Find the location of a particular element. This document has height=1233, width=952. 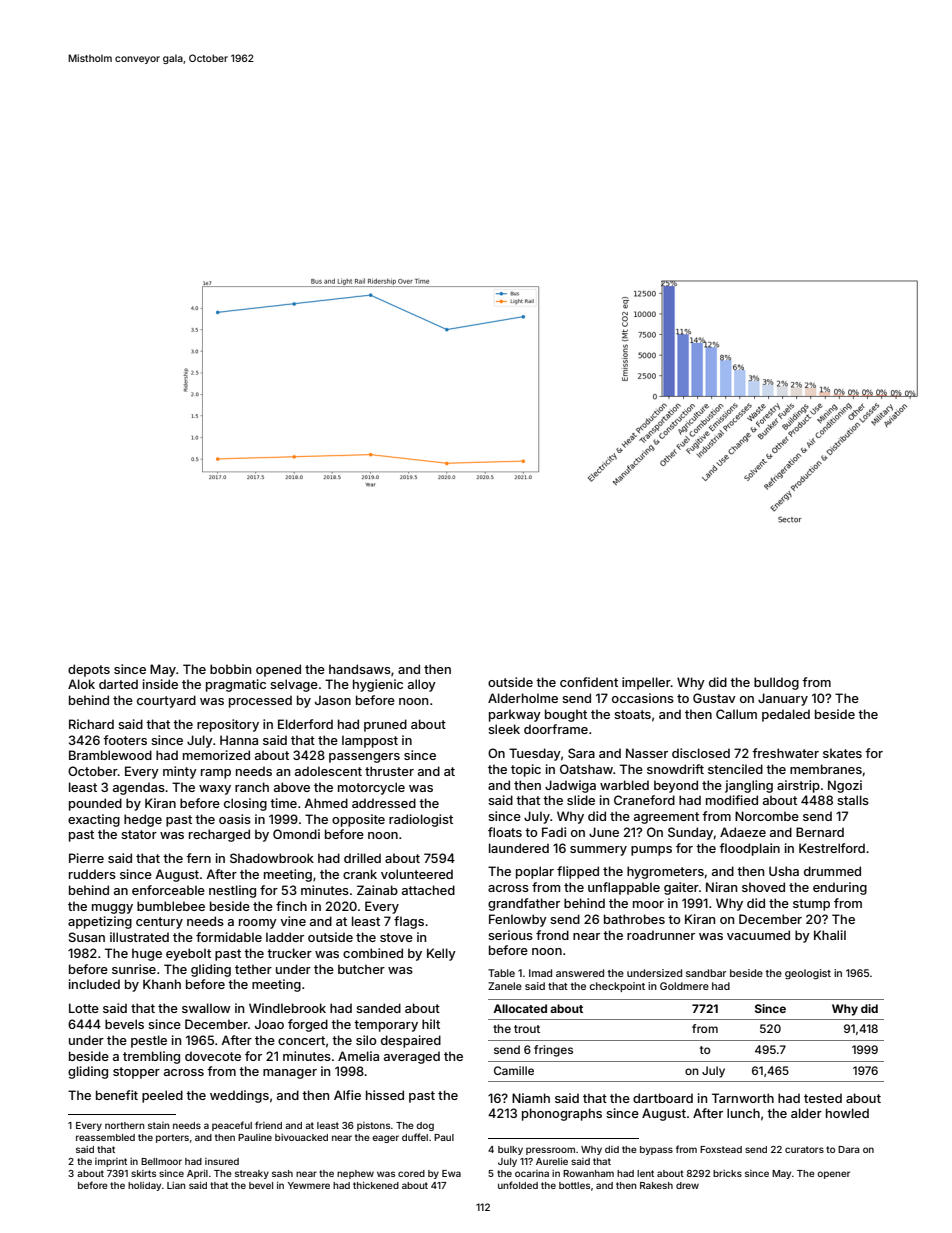

thickened is located at coordinates (376, 1185).
